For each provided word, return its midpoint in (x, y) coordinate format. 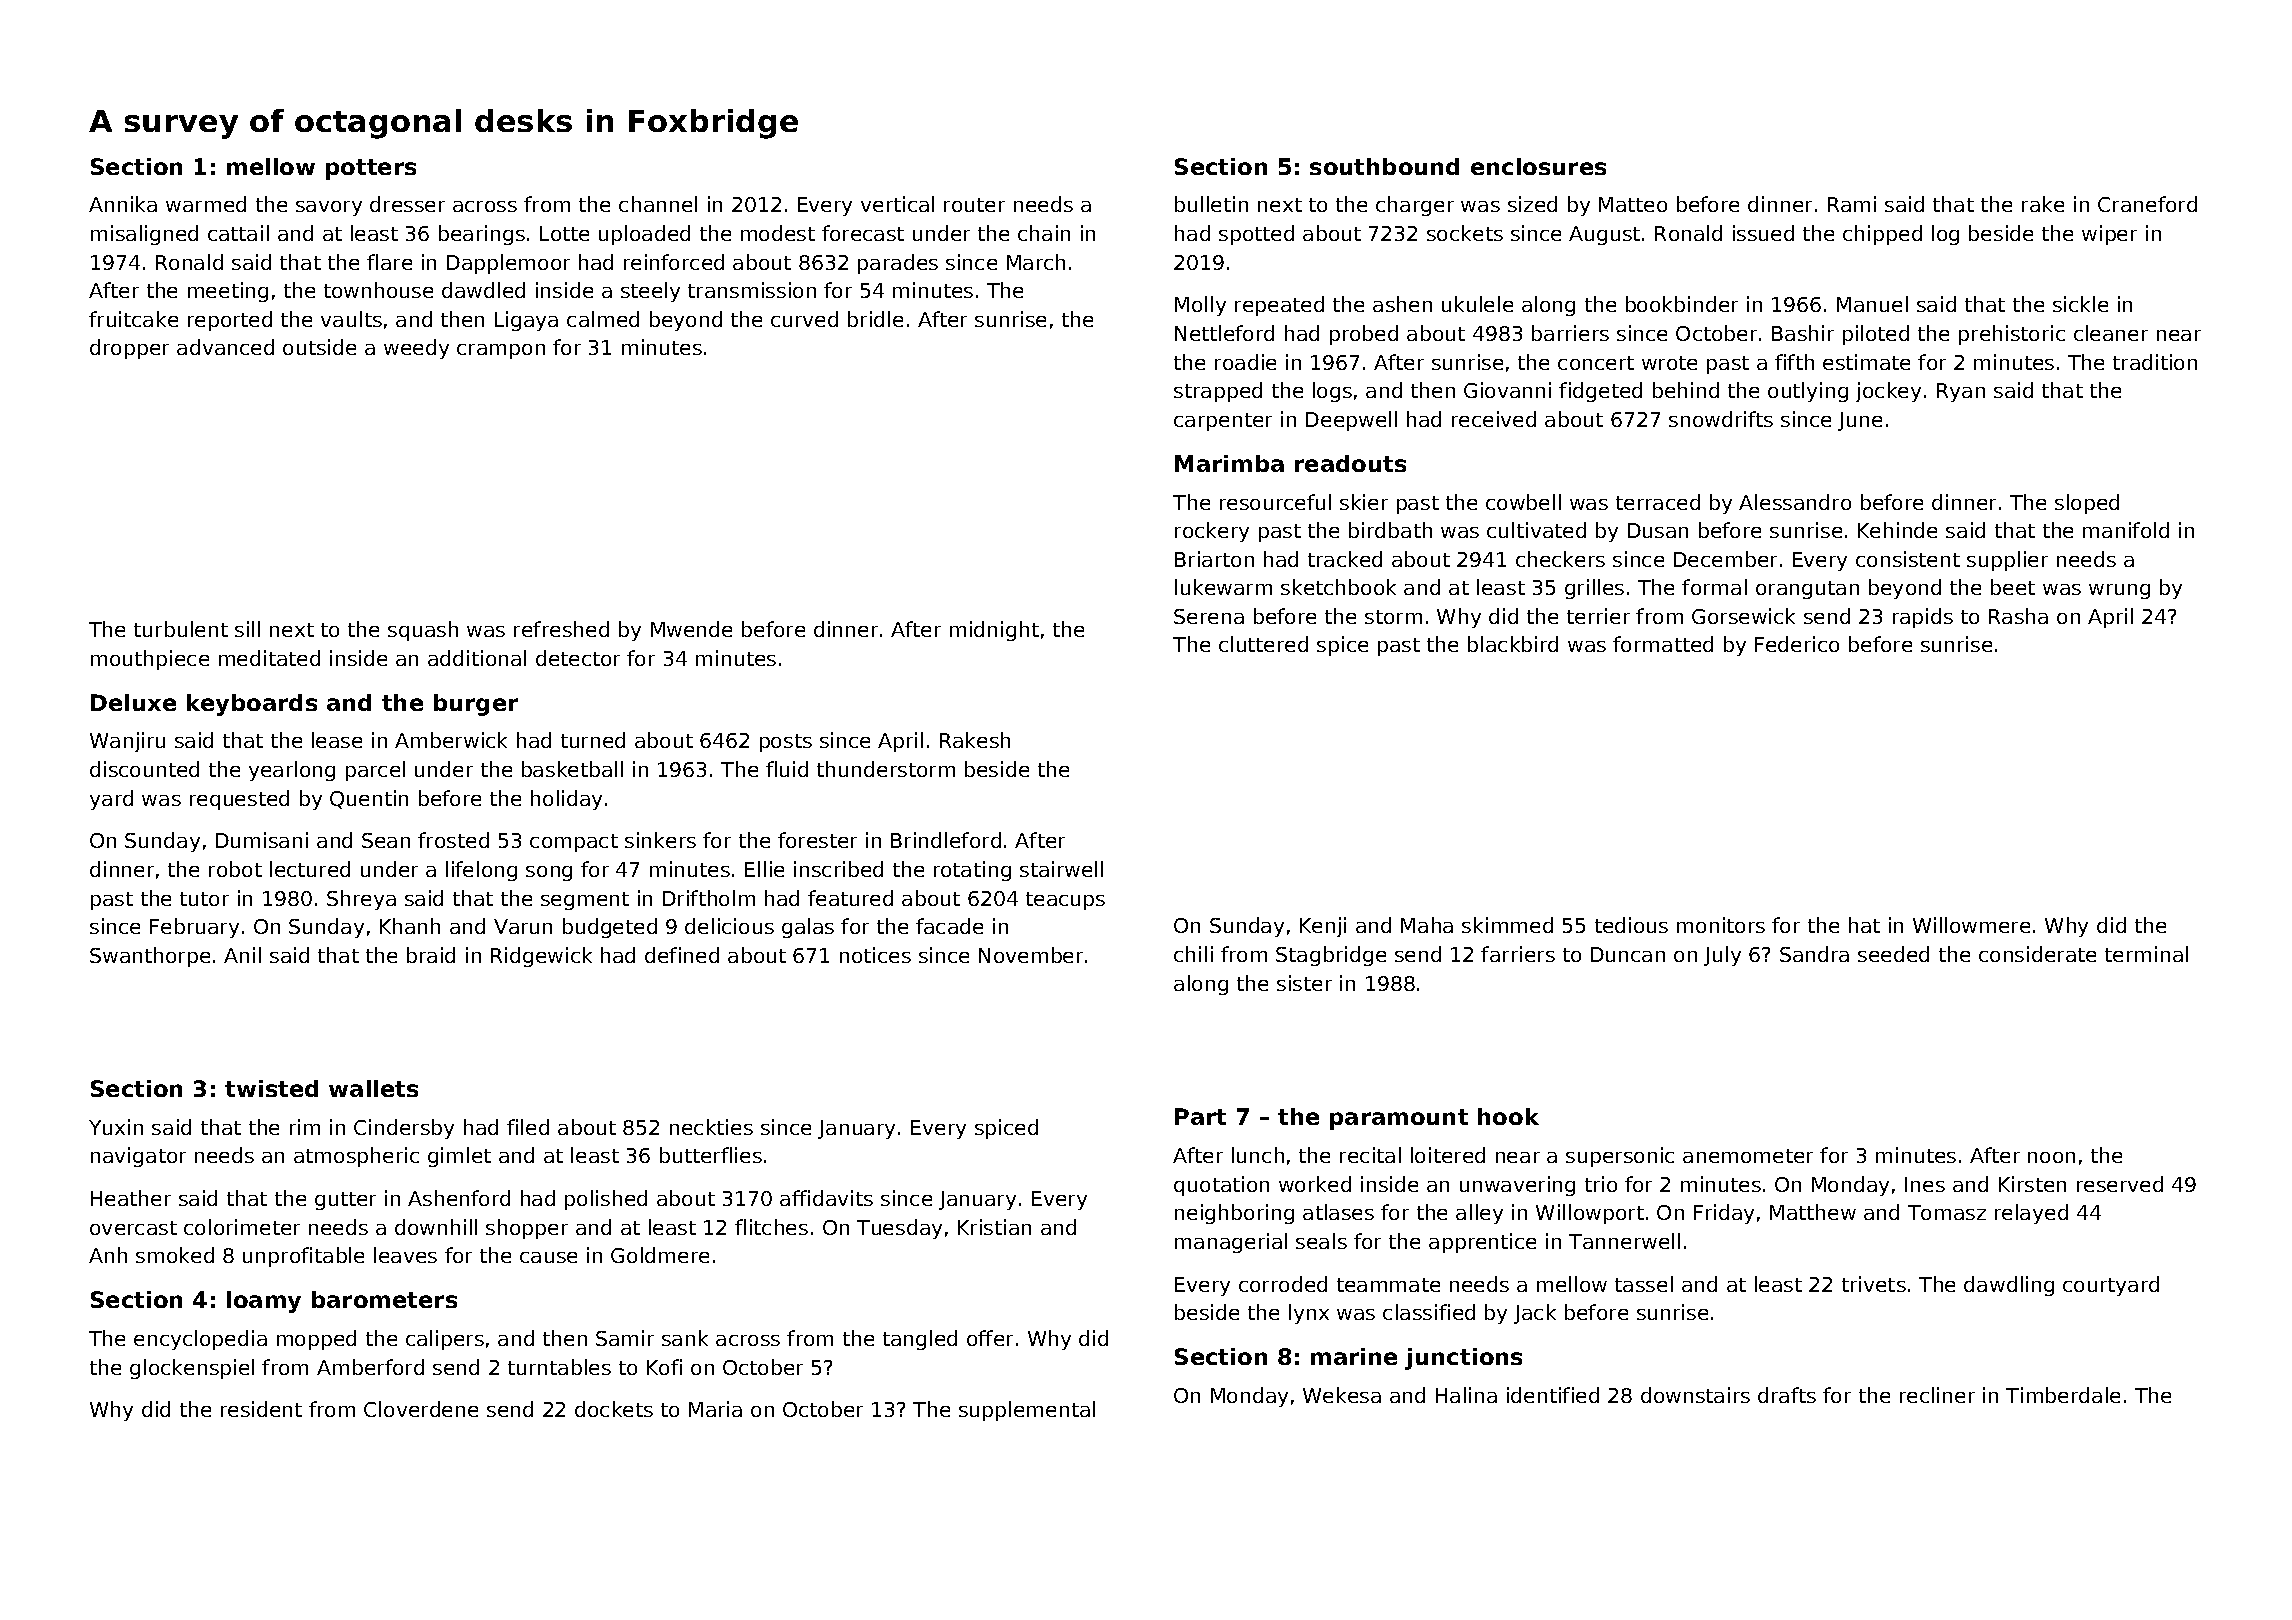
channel (658, 204)
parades (898, 264)
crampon (501, 351)
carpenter (1223, 422)
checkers (1560, 559)
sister (1304, 983)
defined (682, 955)
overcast (133, 1228)
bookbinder (1682, 304)
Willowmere (1971, 925)
